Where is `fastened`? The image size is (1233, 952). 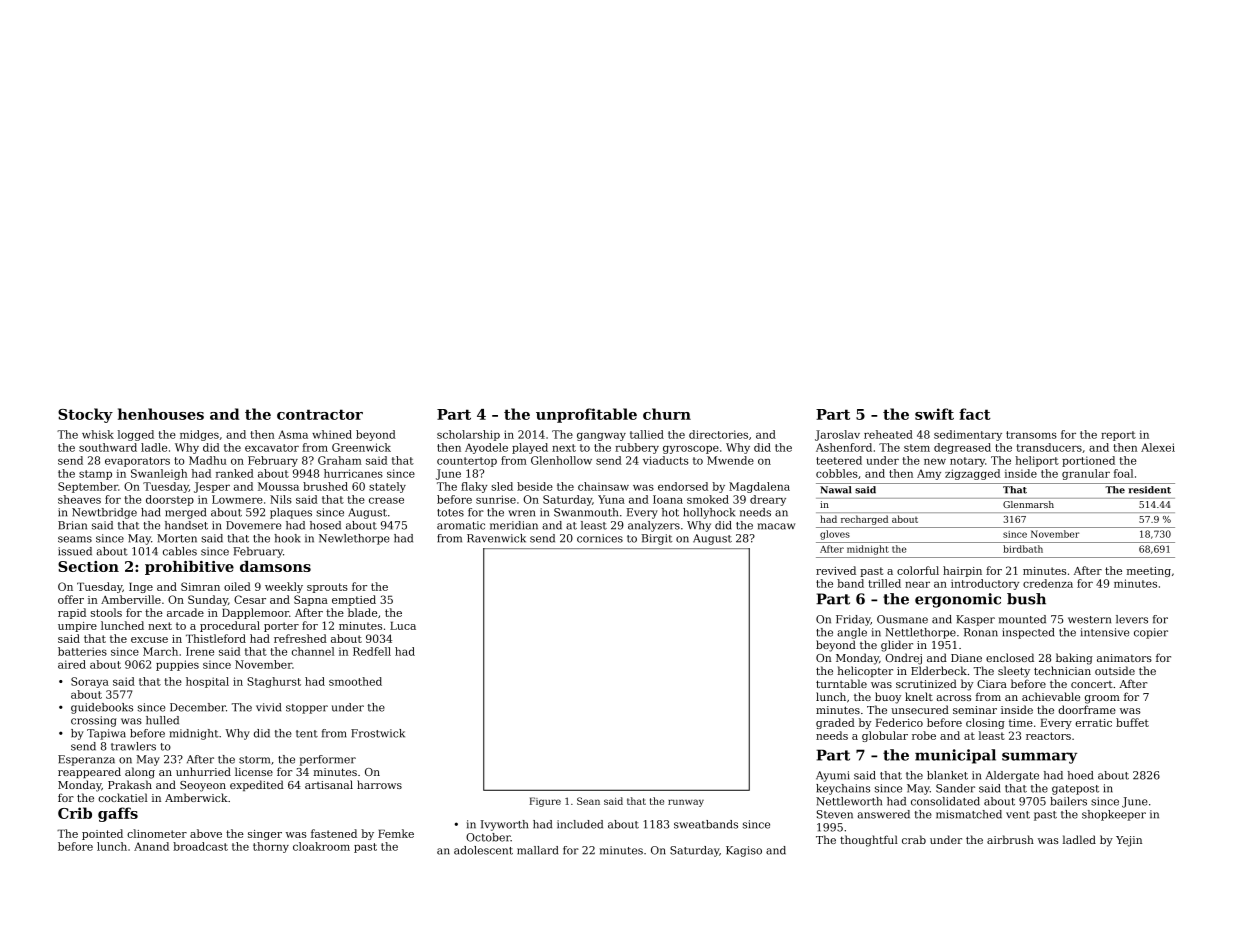
fastened is located at coordinates (334, 833).
